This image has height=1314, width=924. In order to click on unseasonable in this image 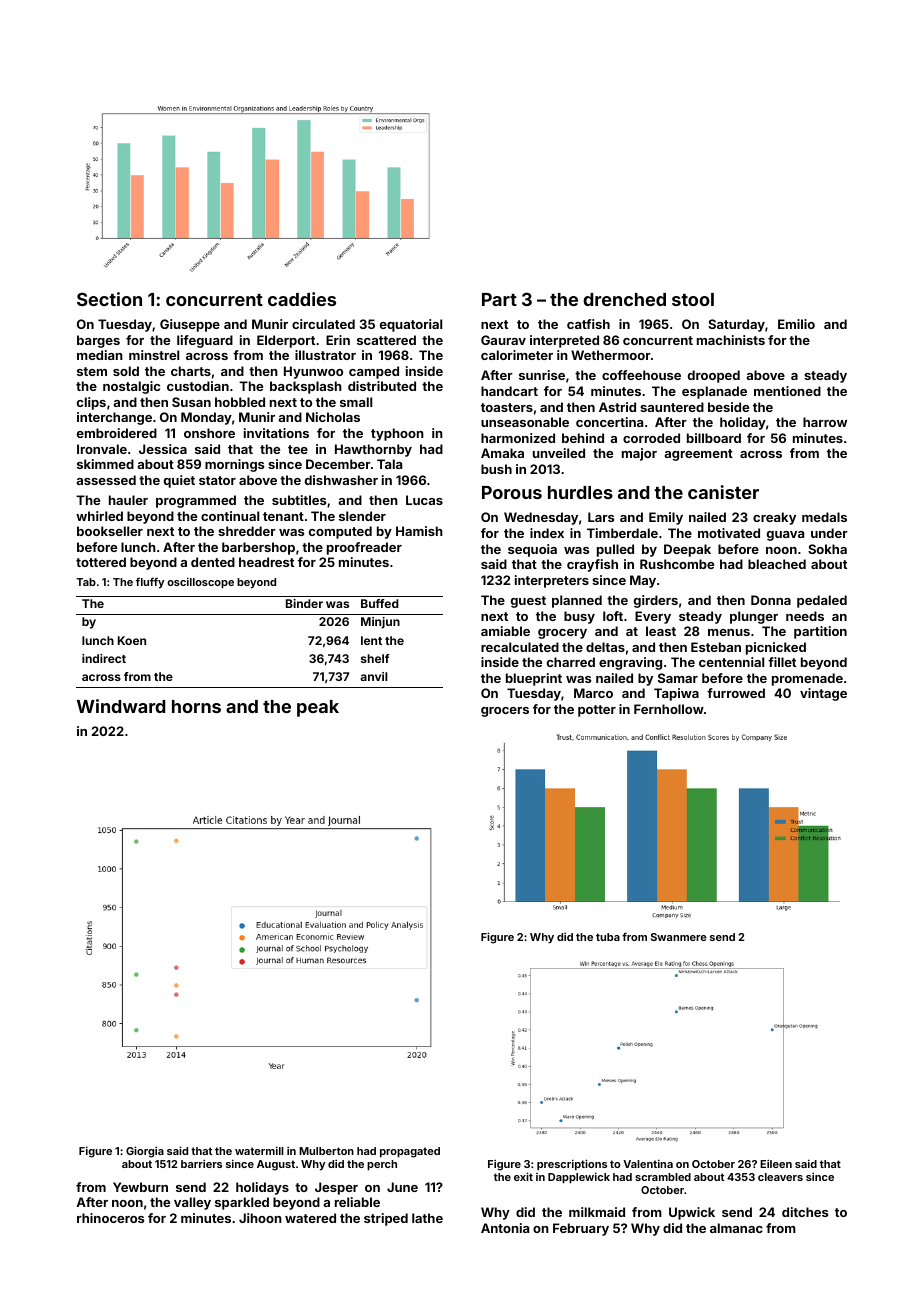, I will do `click(525, 422)`.
